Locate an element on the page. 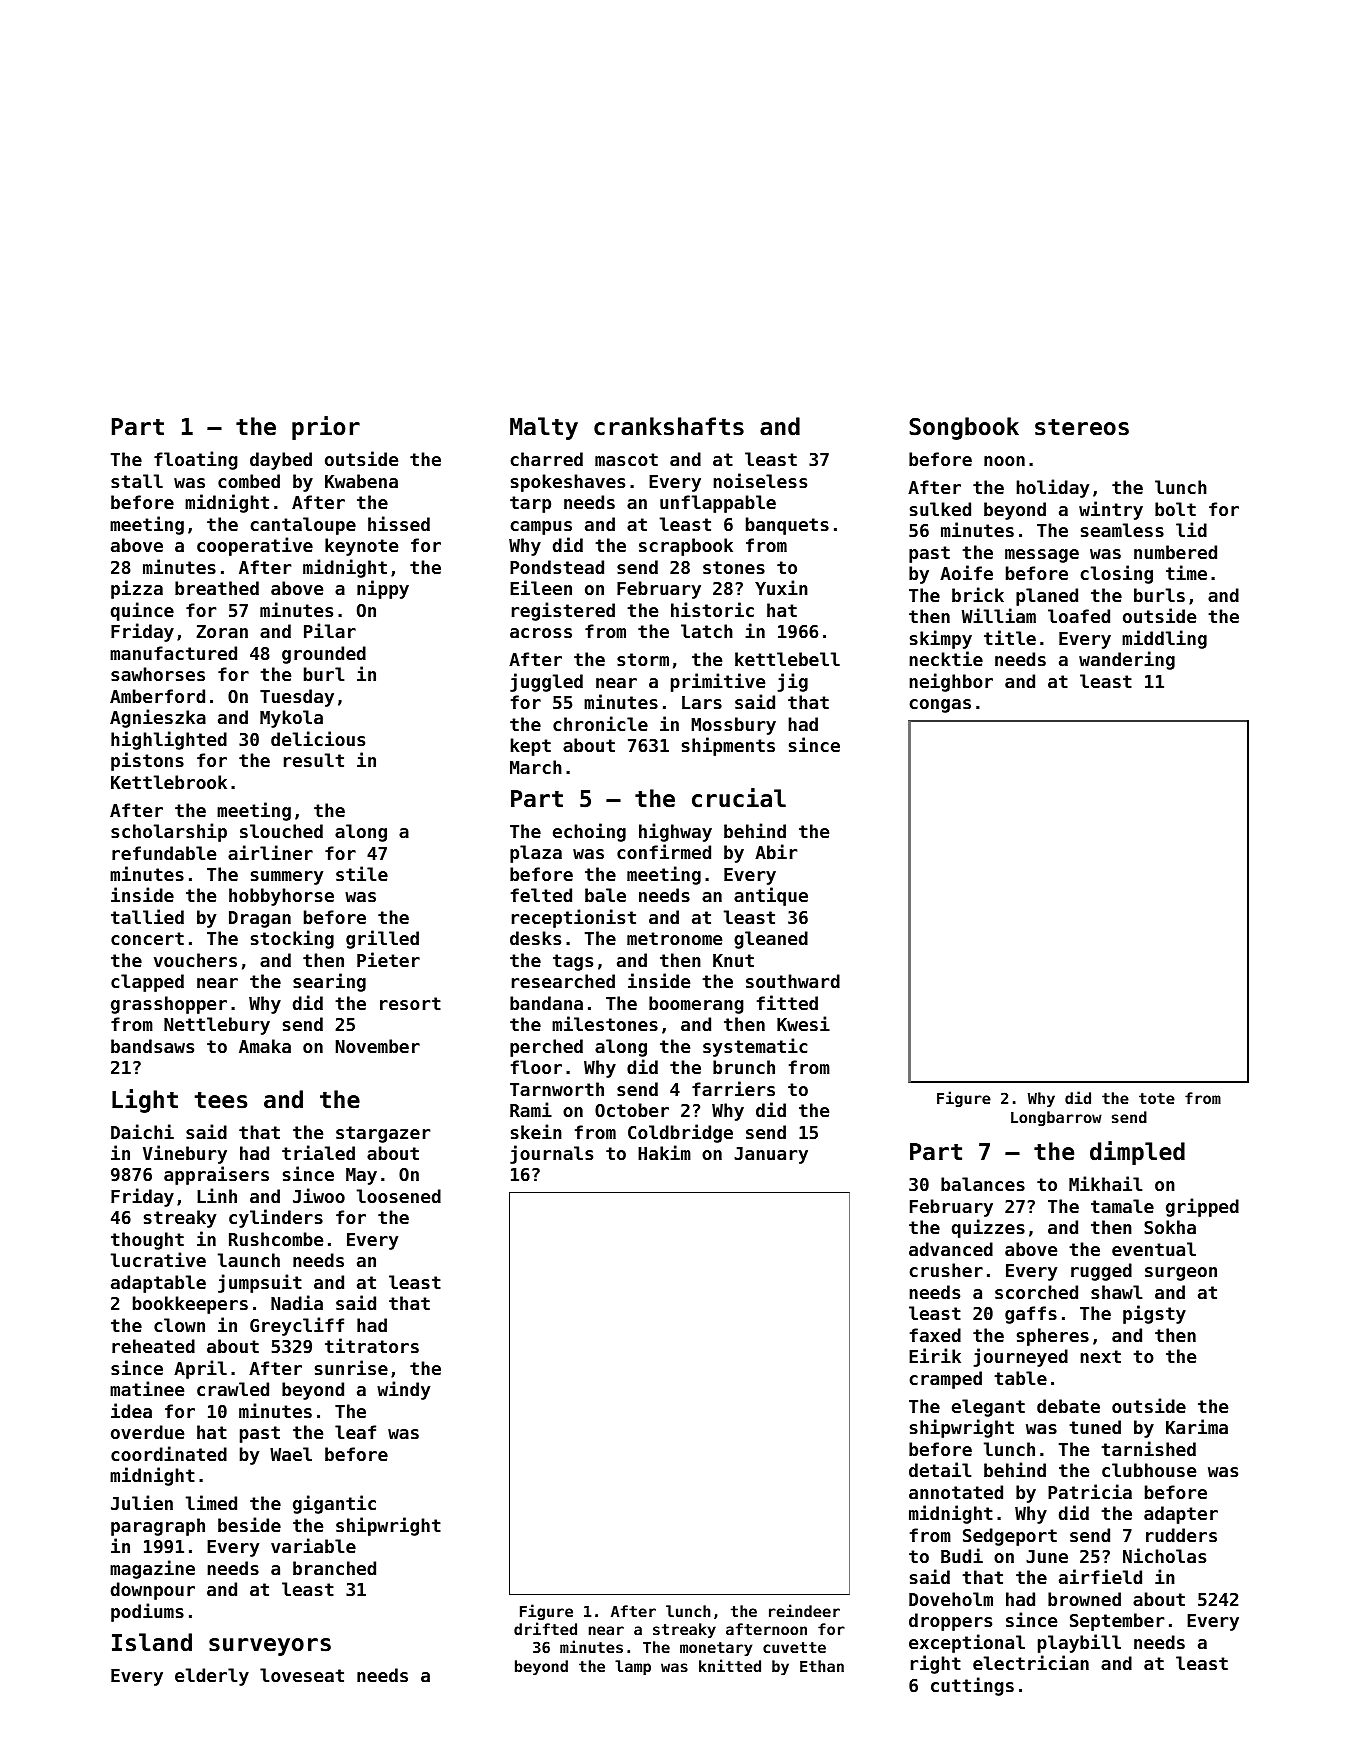  Vinebury is located at coordinates (185, 1154).
